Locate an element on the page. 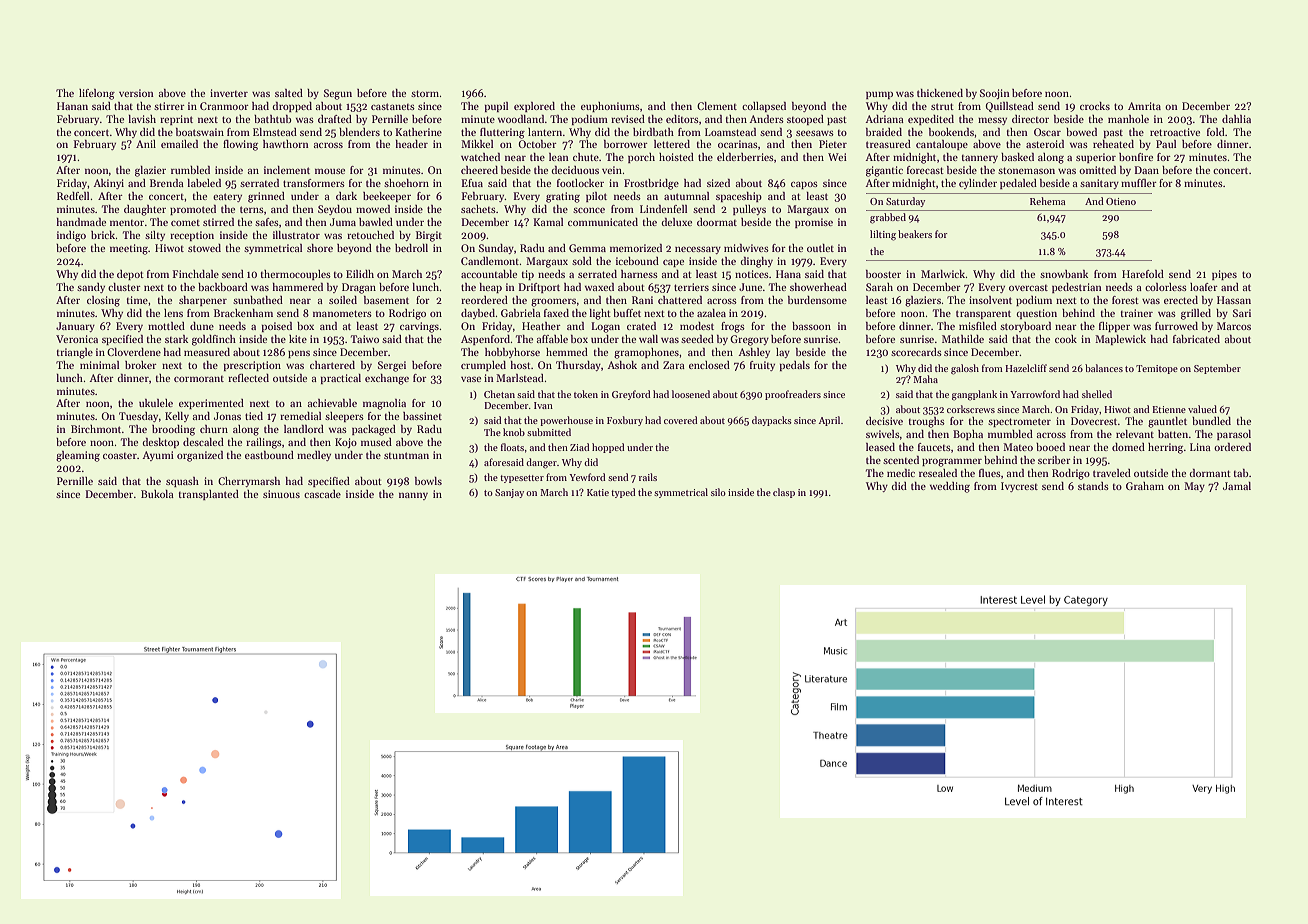 The width and height of the image is (1308, 924). valued is located at coordinates (1202, 409).
